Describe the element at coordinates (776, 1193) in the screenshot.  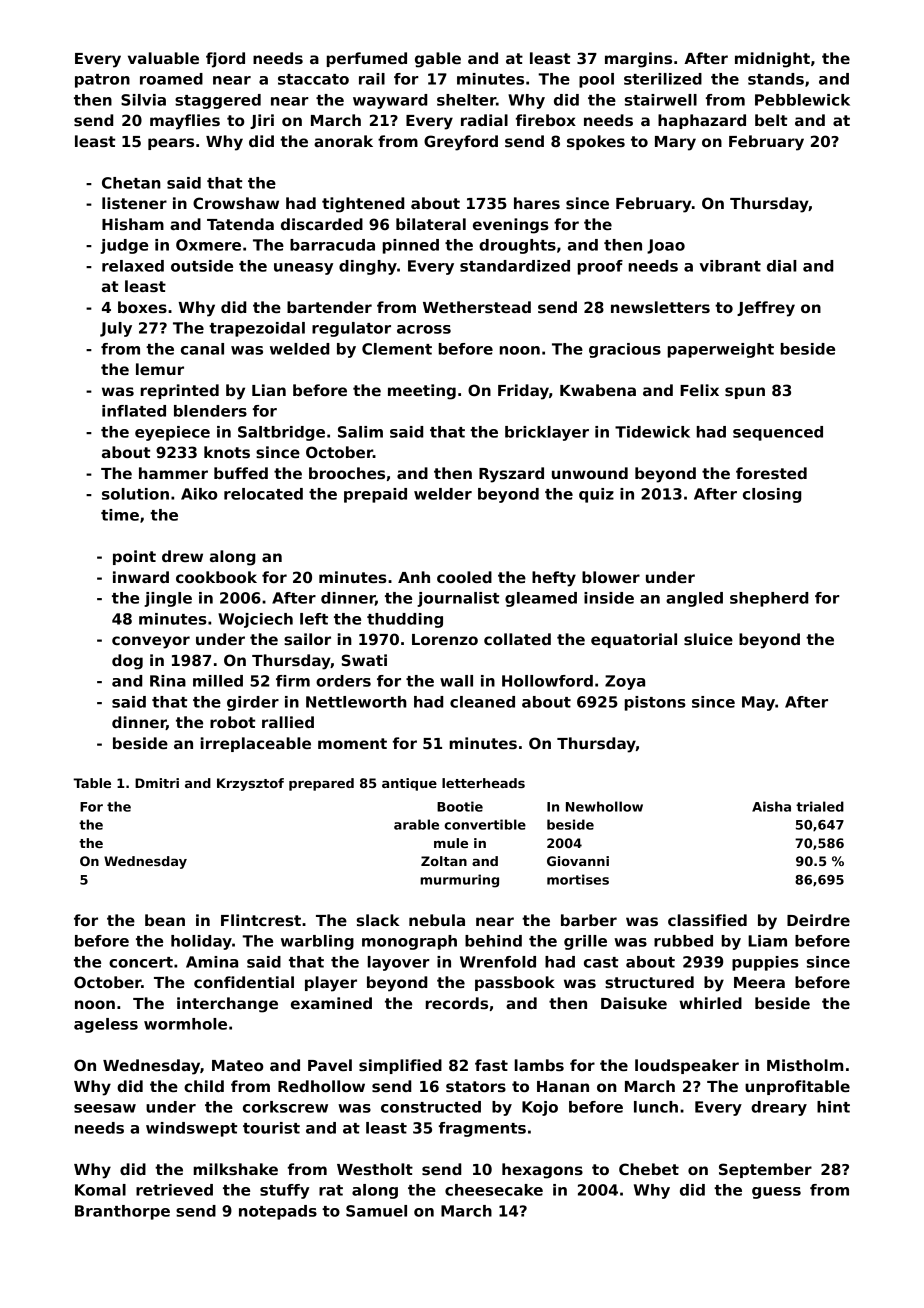
I see `guess` at that location.
